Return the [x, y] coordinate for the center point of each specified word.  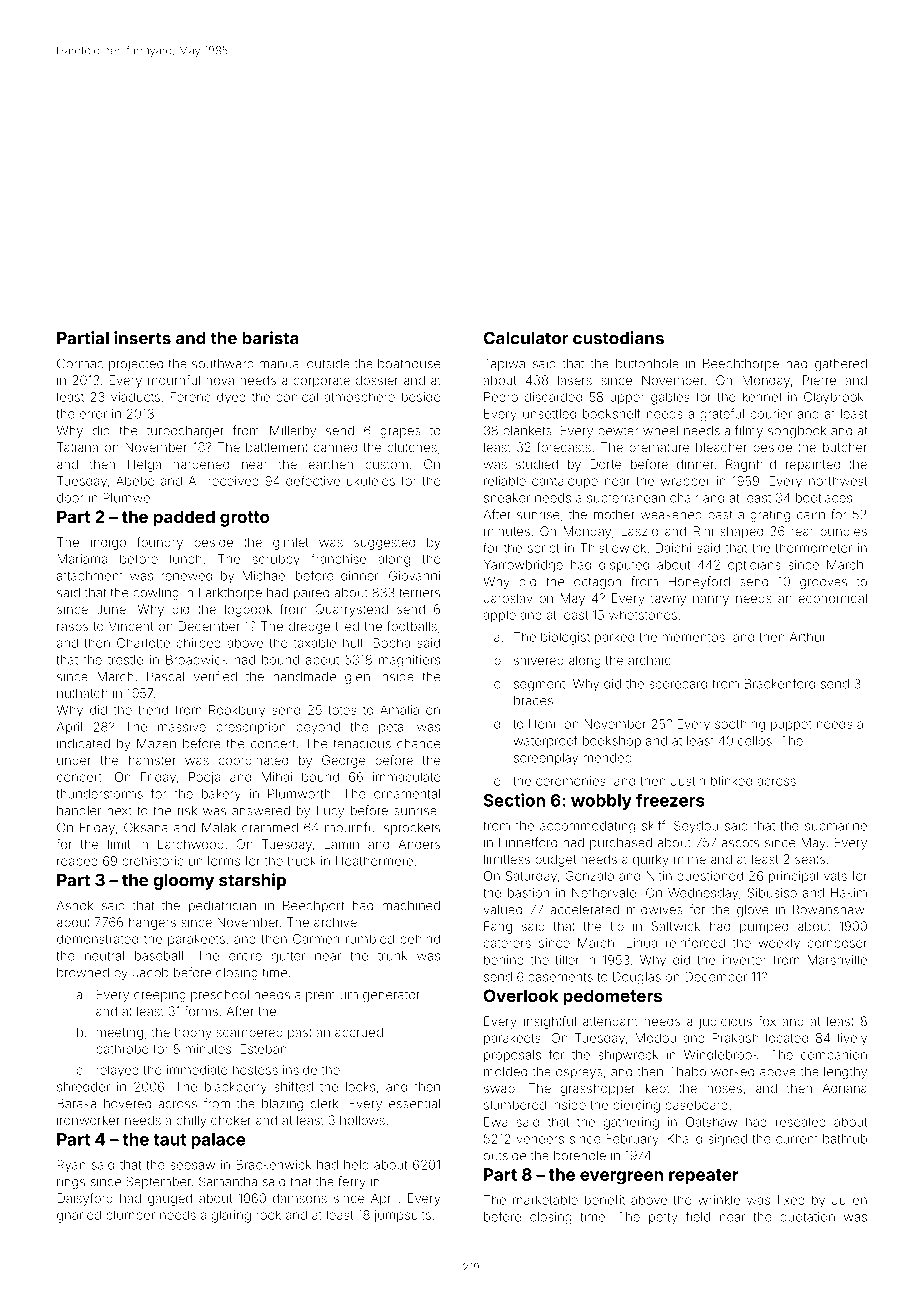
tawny [668, 600]
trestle [125, 660]
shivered [539, 660]
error [93, 415]
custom [386, 464]
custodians [618, 338]
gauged [170, 1199]
